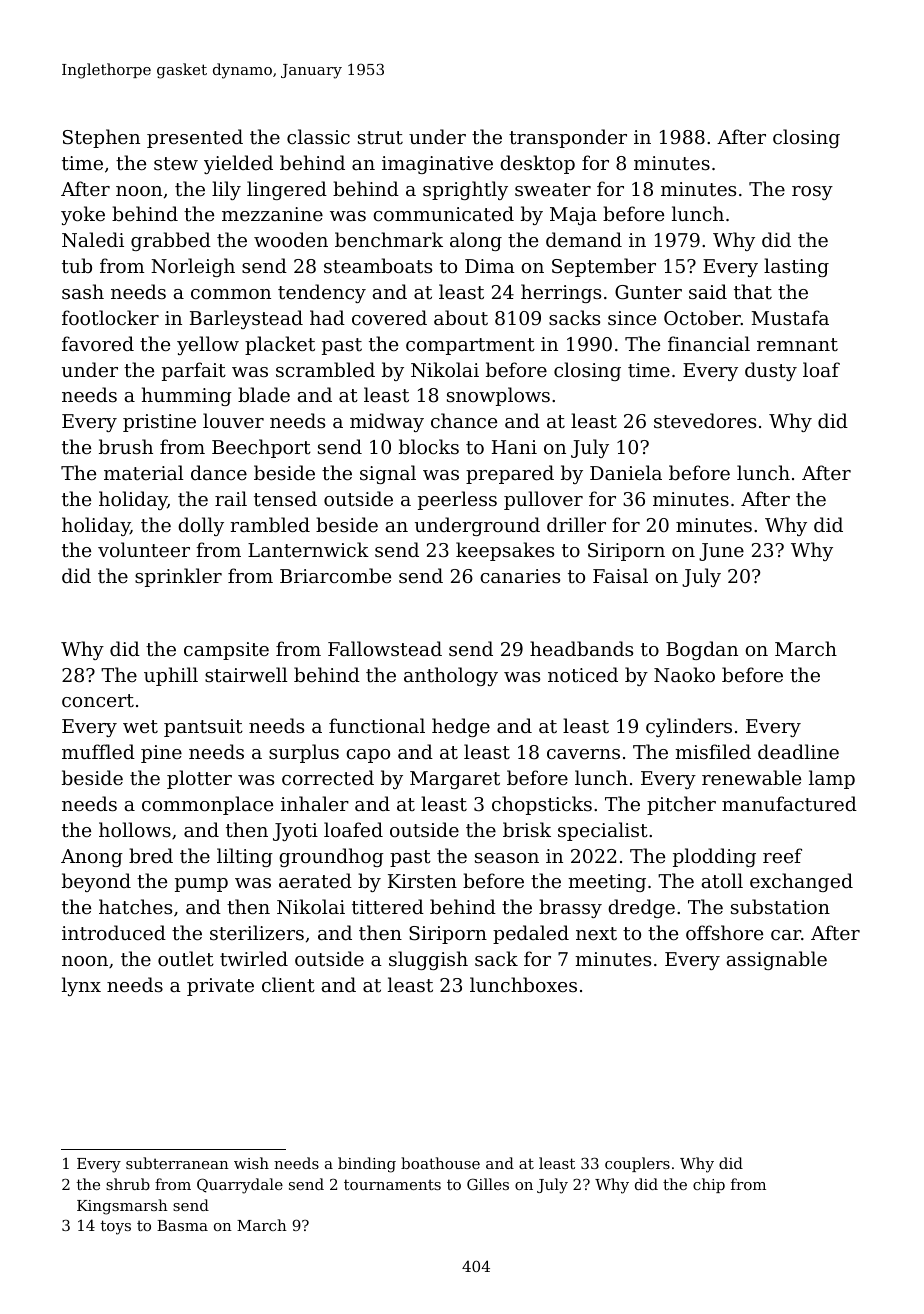 Image resolution: width=924 pixels, height=1314 pixels. What do you see at coordinates (392, 1184) in the page?
I see `tournaments` at bounding box center [392, 1184].
